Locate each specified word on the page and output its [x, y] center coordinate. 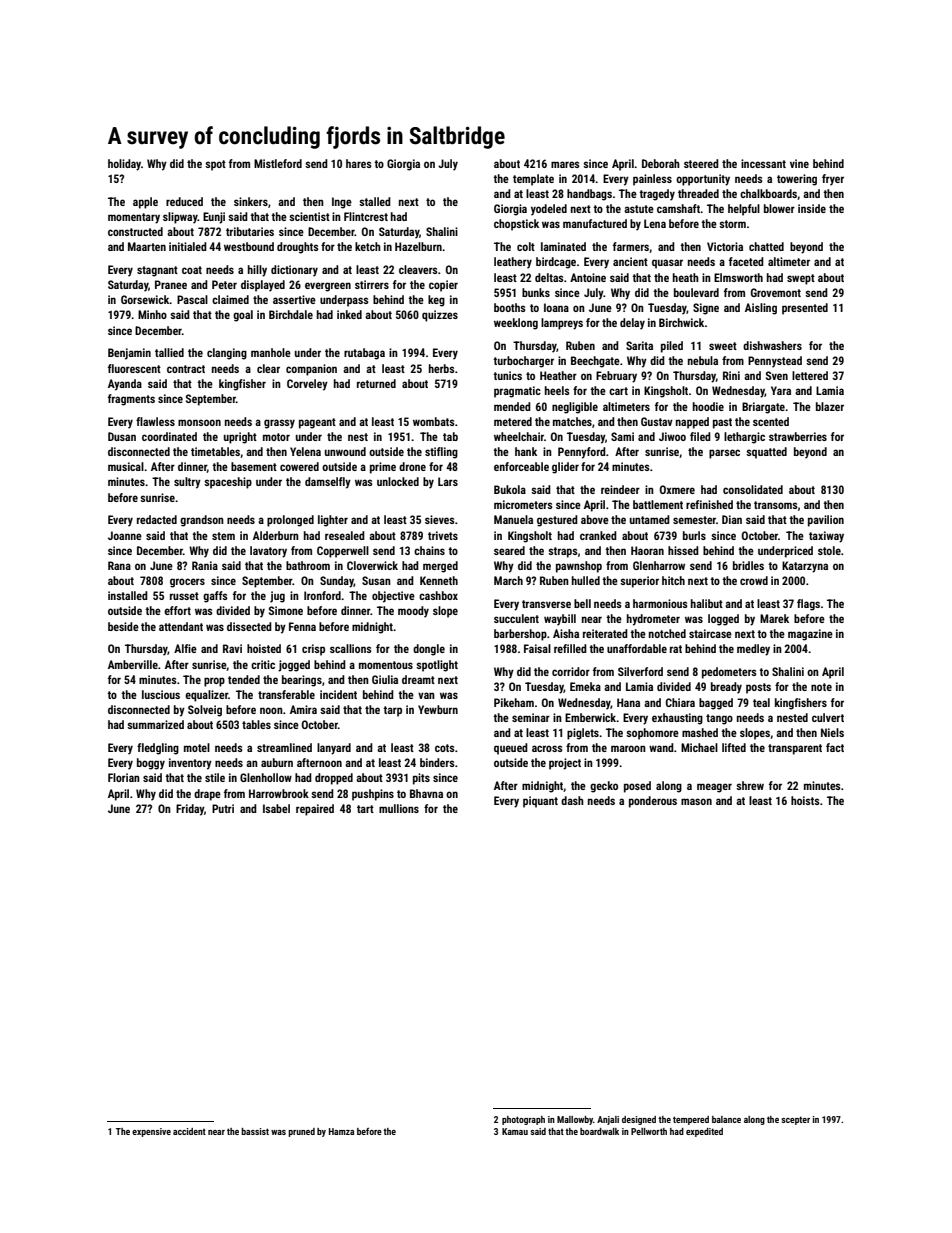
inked [349, 314]
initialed [188, 246]
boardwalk [599, 1131]
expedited [704, 1132]
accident [189, 1131]
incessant [763, 163]
